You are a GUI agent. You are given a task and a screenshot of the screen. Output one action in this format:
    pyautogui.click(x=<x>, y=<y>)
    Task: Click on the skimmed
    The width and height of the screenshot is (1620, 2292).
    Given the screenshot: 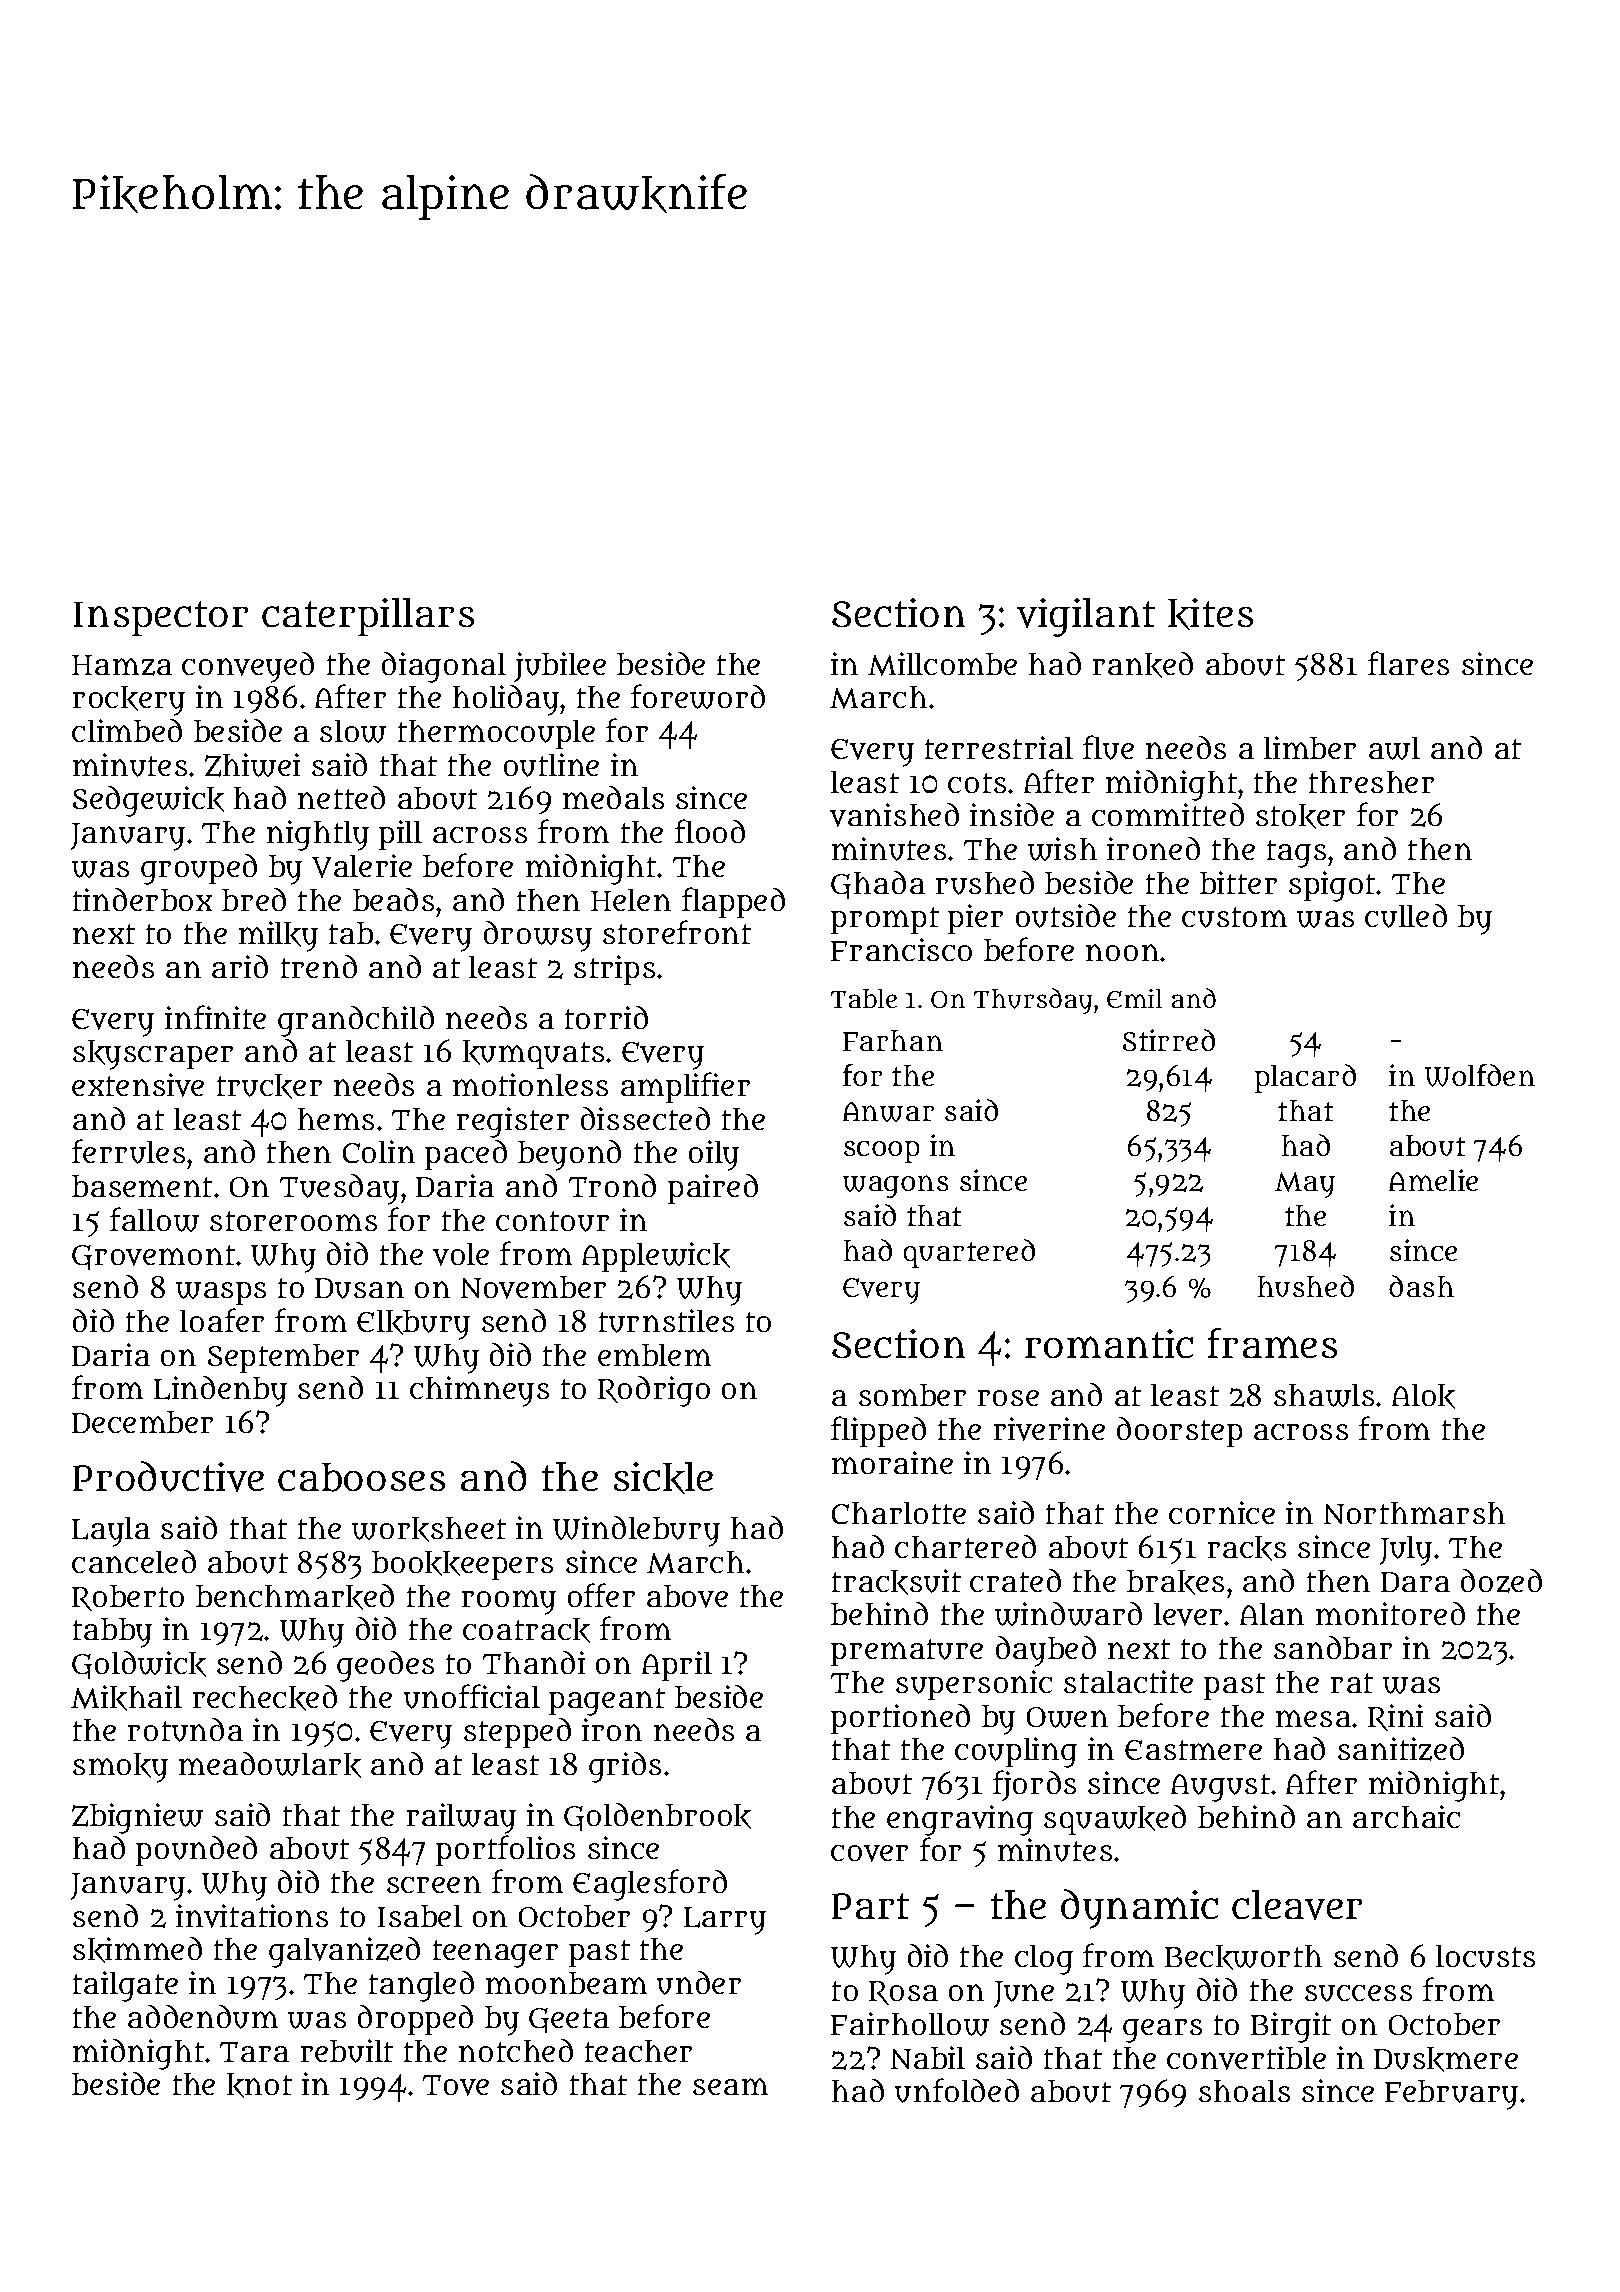 What is the action you would take?
    pyautogui.click(x=137, y=1950)
